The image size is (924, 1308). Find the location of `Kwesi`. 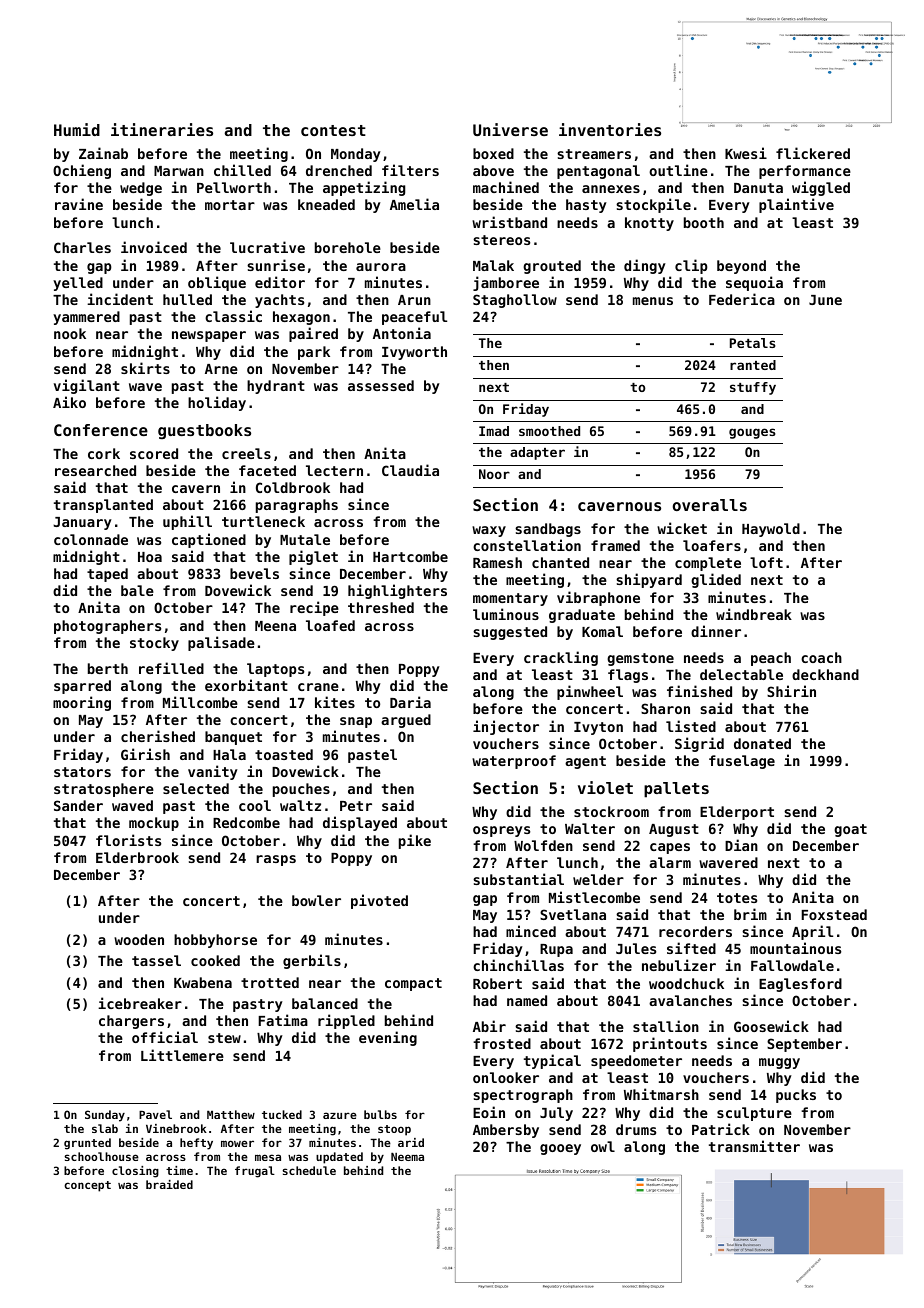

Kwesi is located at coordinates (746, 153).
